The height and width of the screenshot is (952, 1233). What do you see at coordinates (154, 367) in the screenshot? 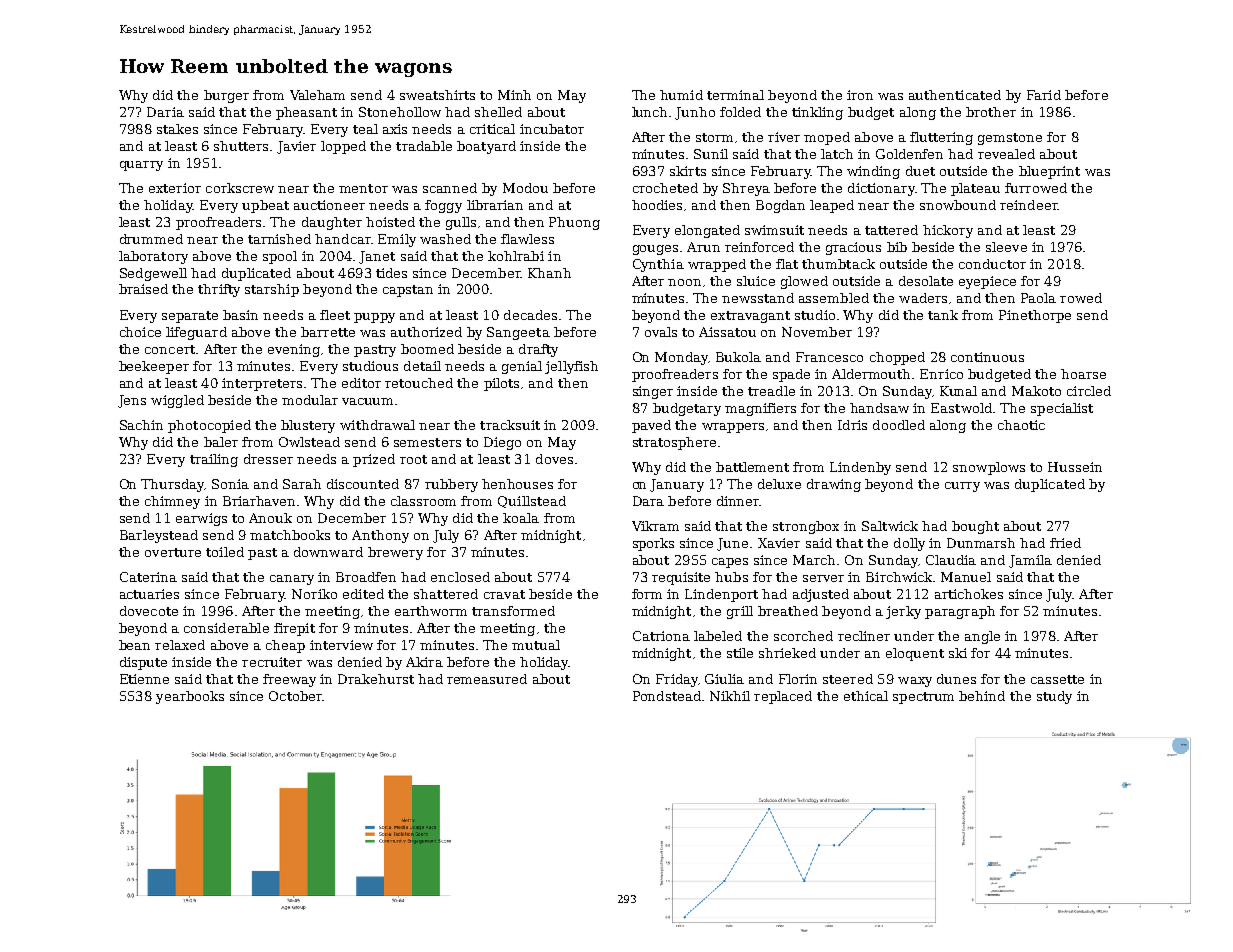
I see `beekeeper` at bounding box center [154, 367].
